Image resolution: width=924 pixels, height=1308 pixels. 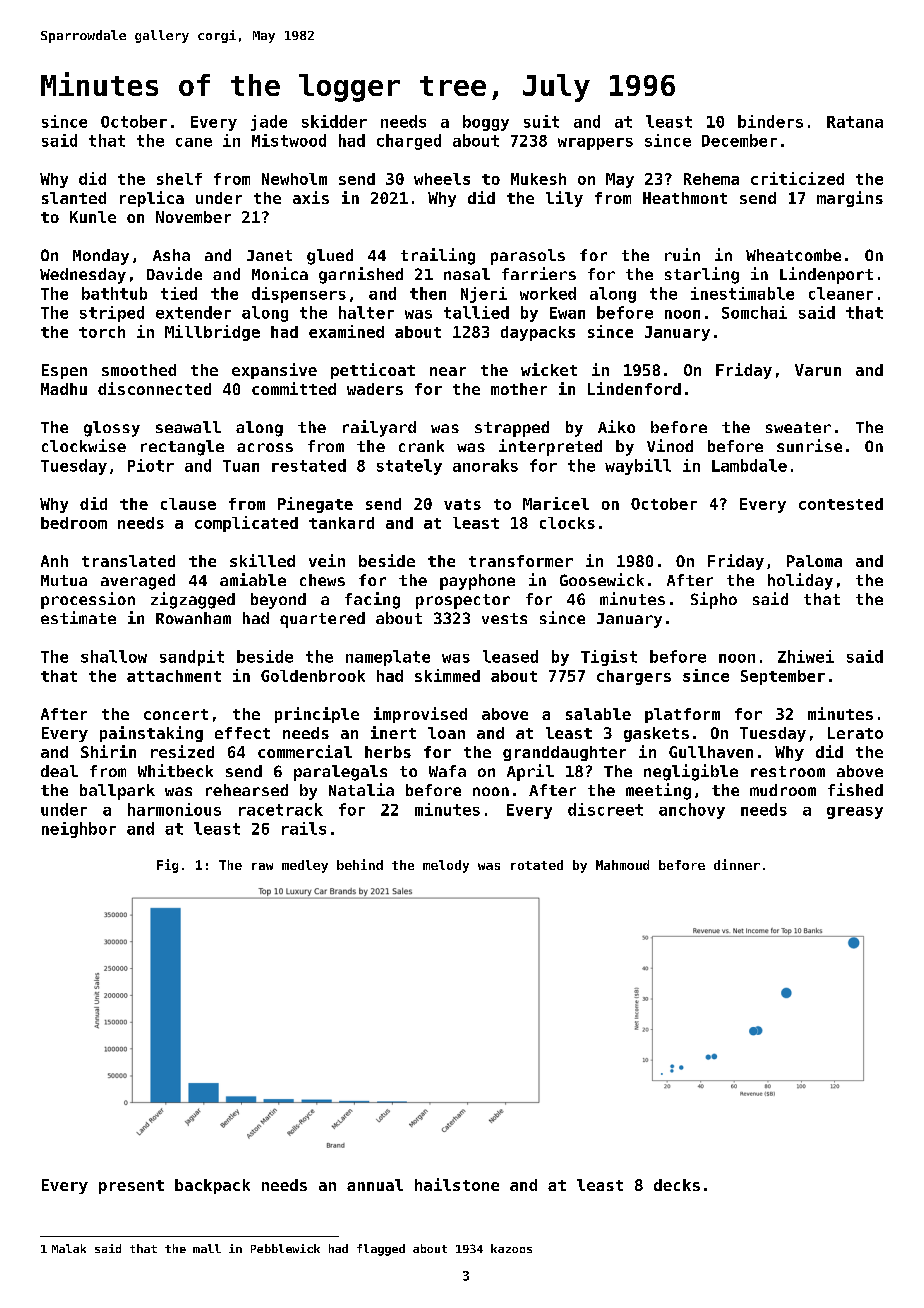 What do you see at coordinates (521, 561) in the screenshot?
I see `transformer` at bounding box center [521, 561].
